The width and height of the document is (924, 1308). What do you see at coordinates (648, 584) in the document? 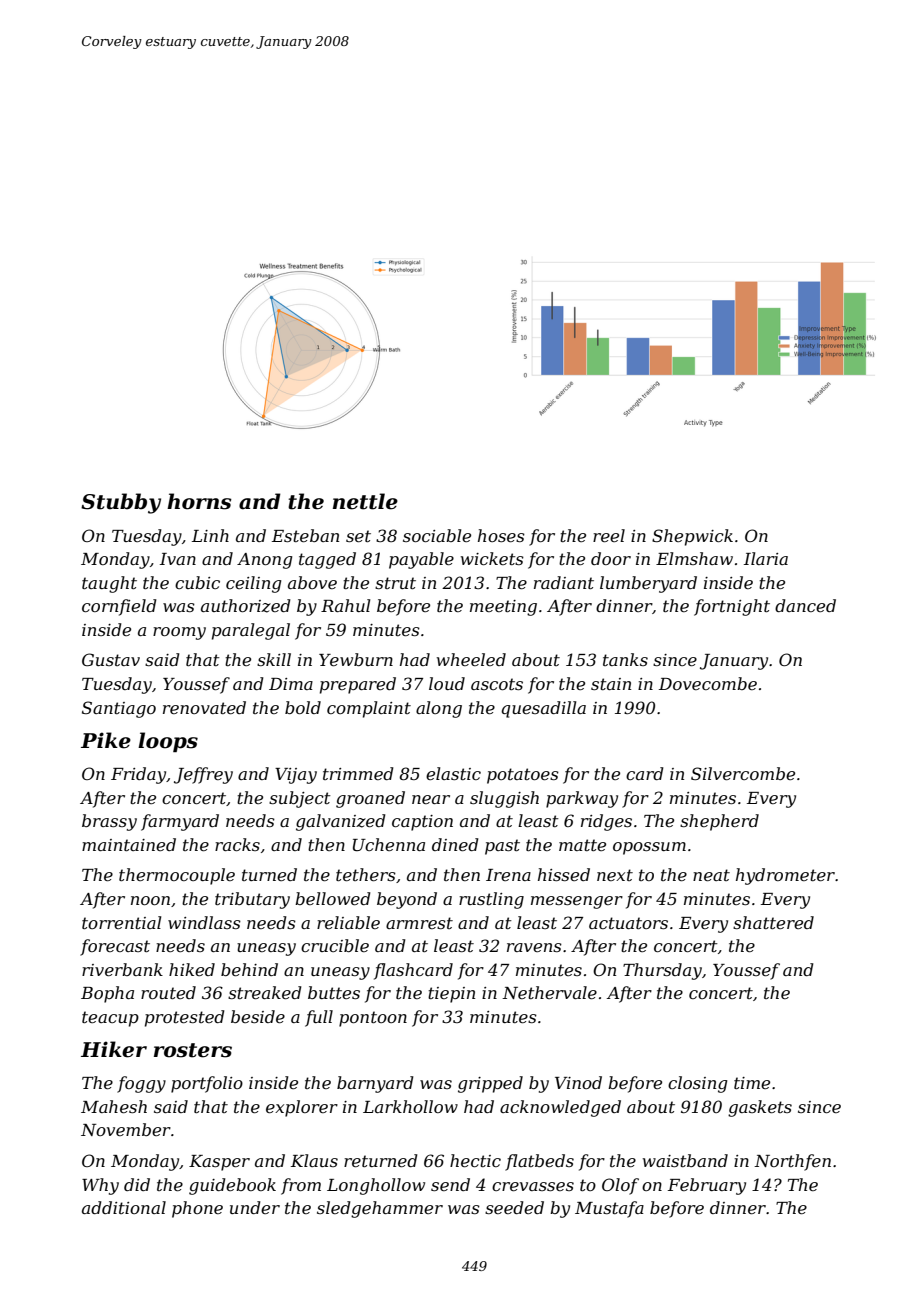
I see `lumberyard` at bounding box center [648, 584].
